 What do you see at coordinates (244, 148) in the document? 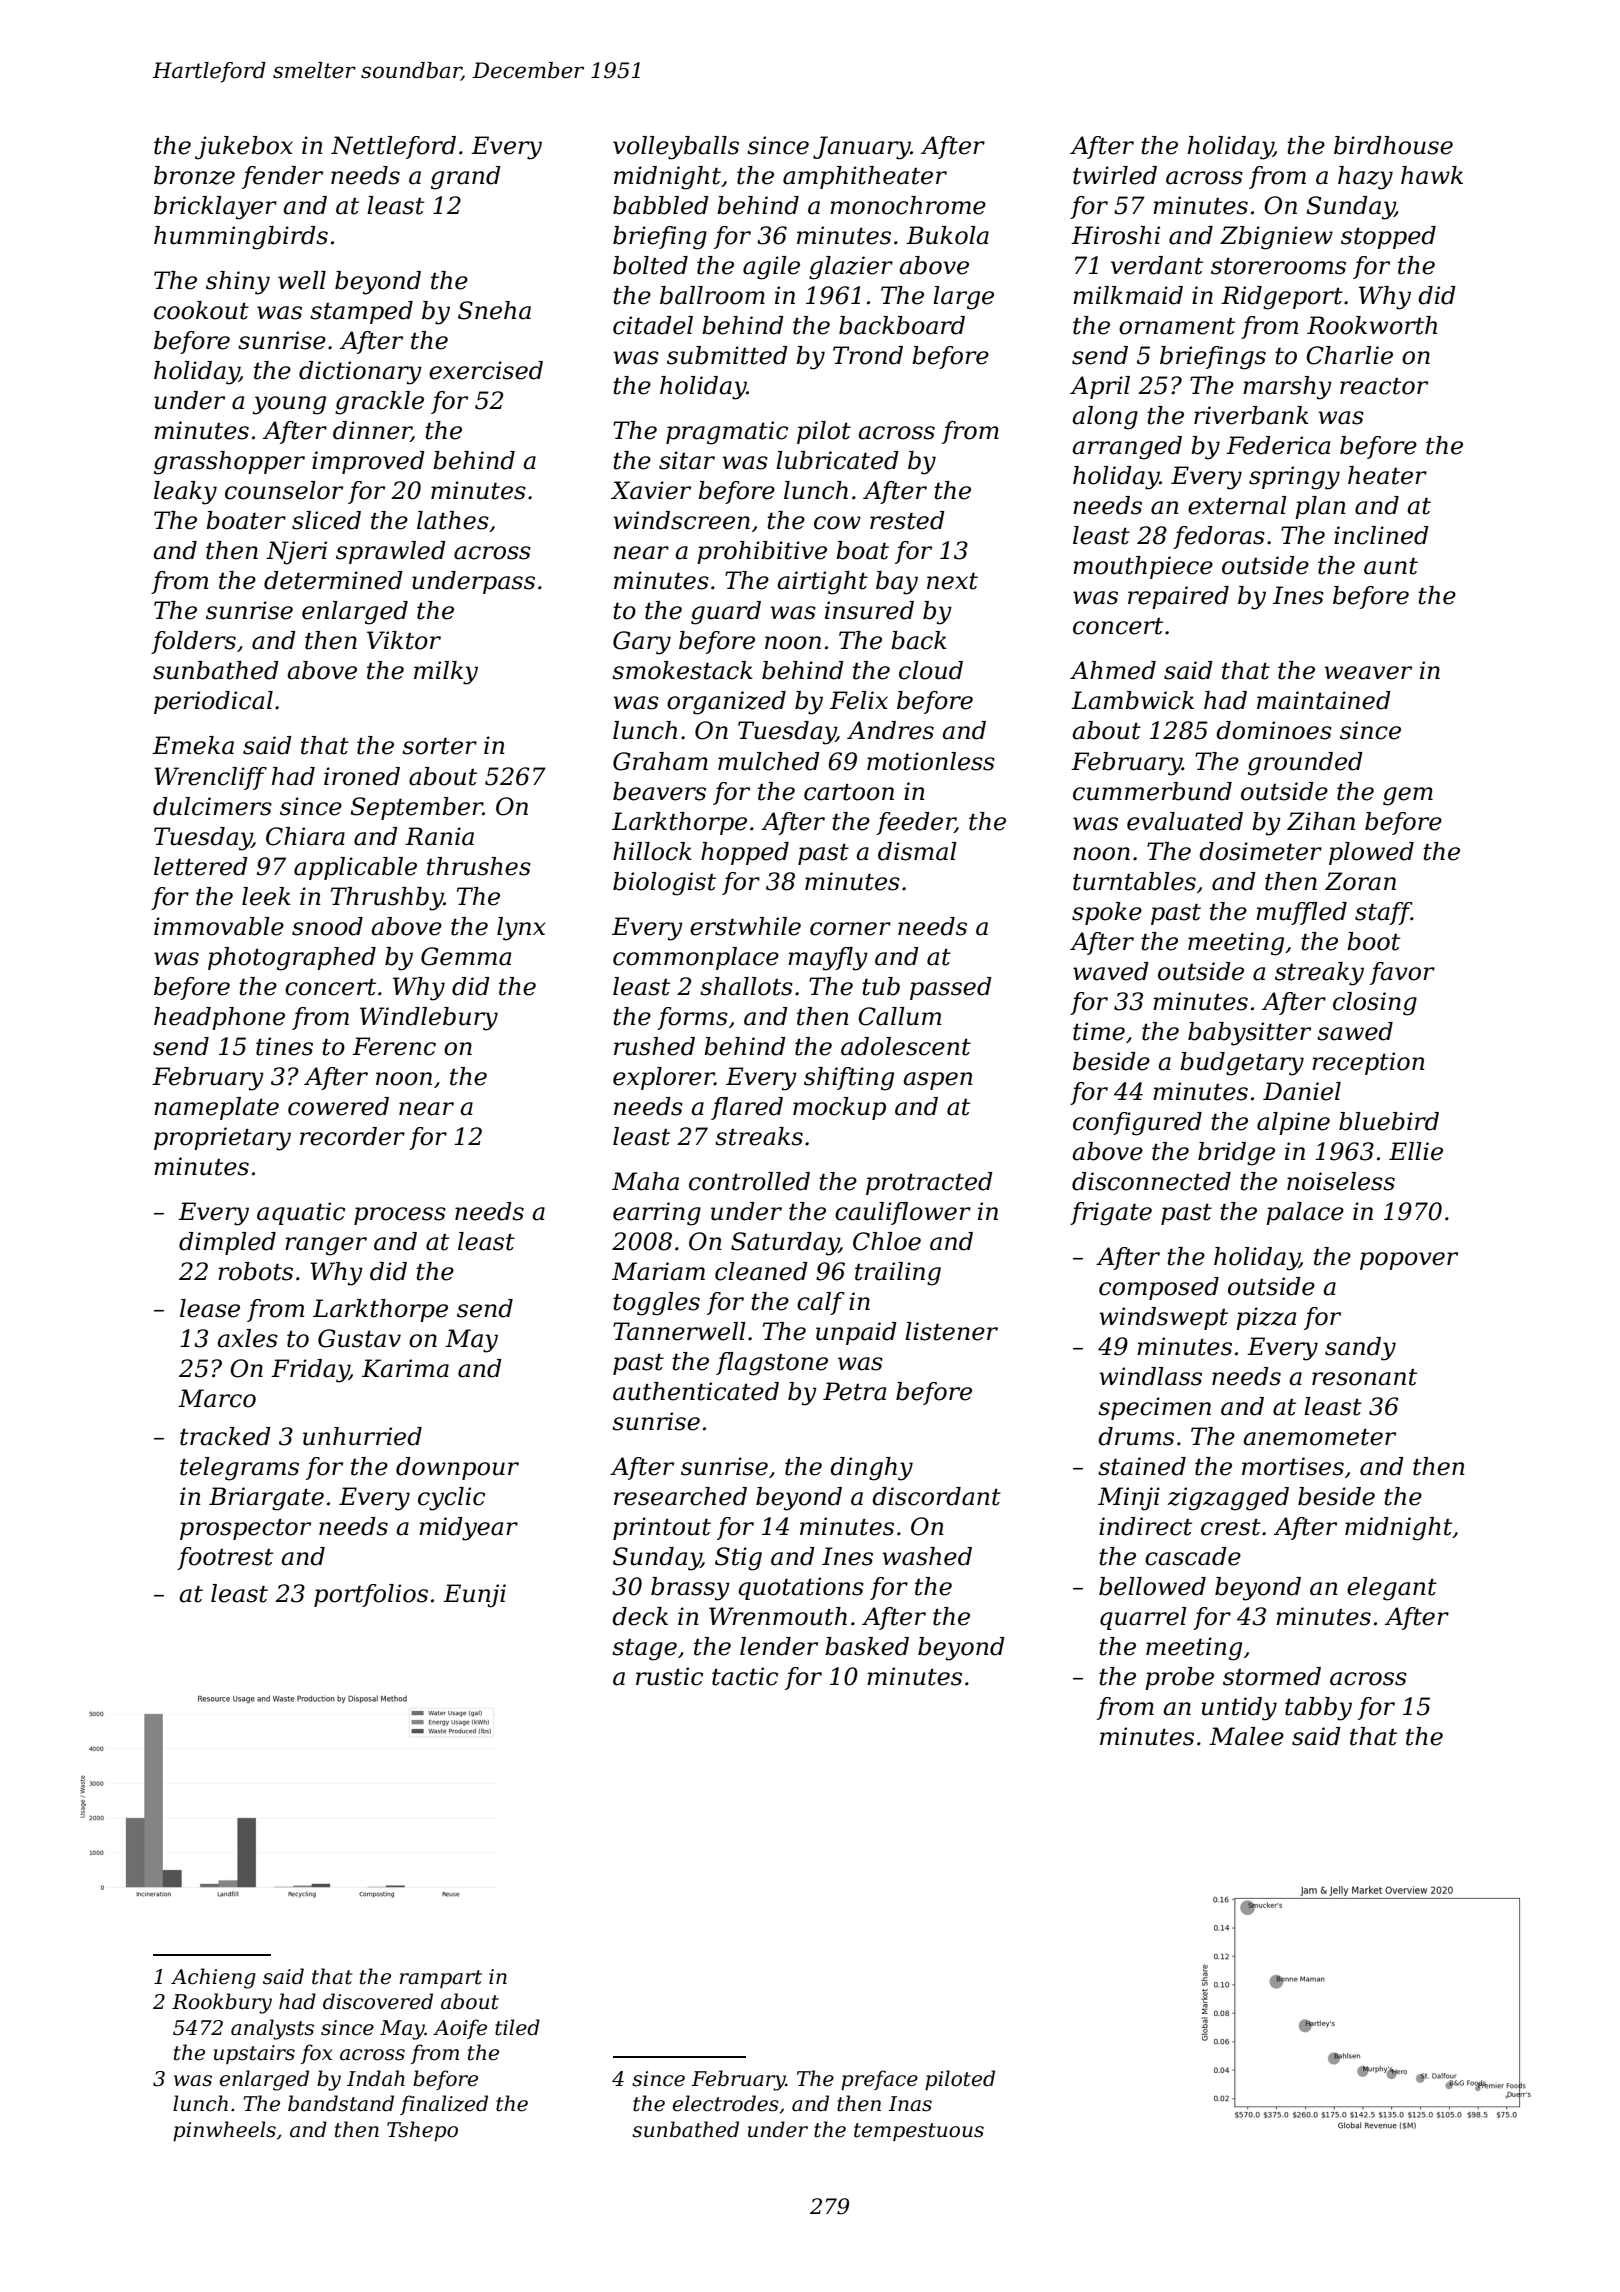
I see `jukebox` at bounding box center [244, 148].
